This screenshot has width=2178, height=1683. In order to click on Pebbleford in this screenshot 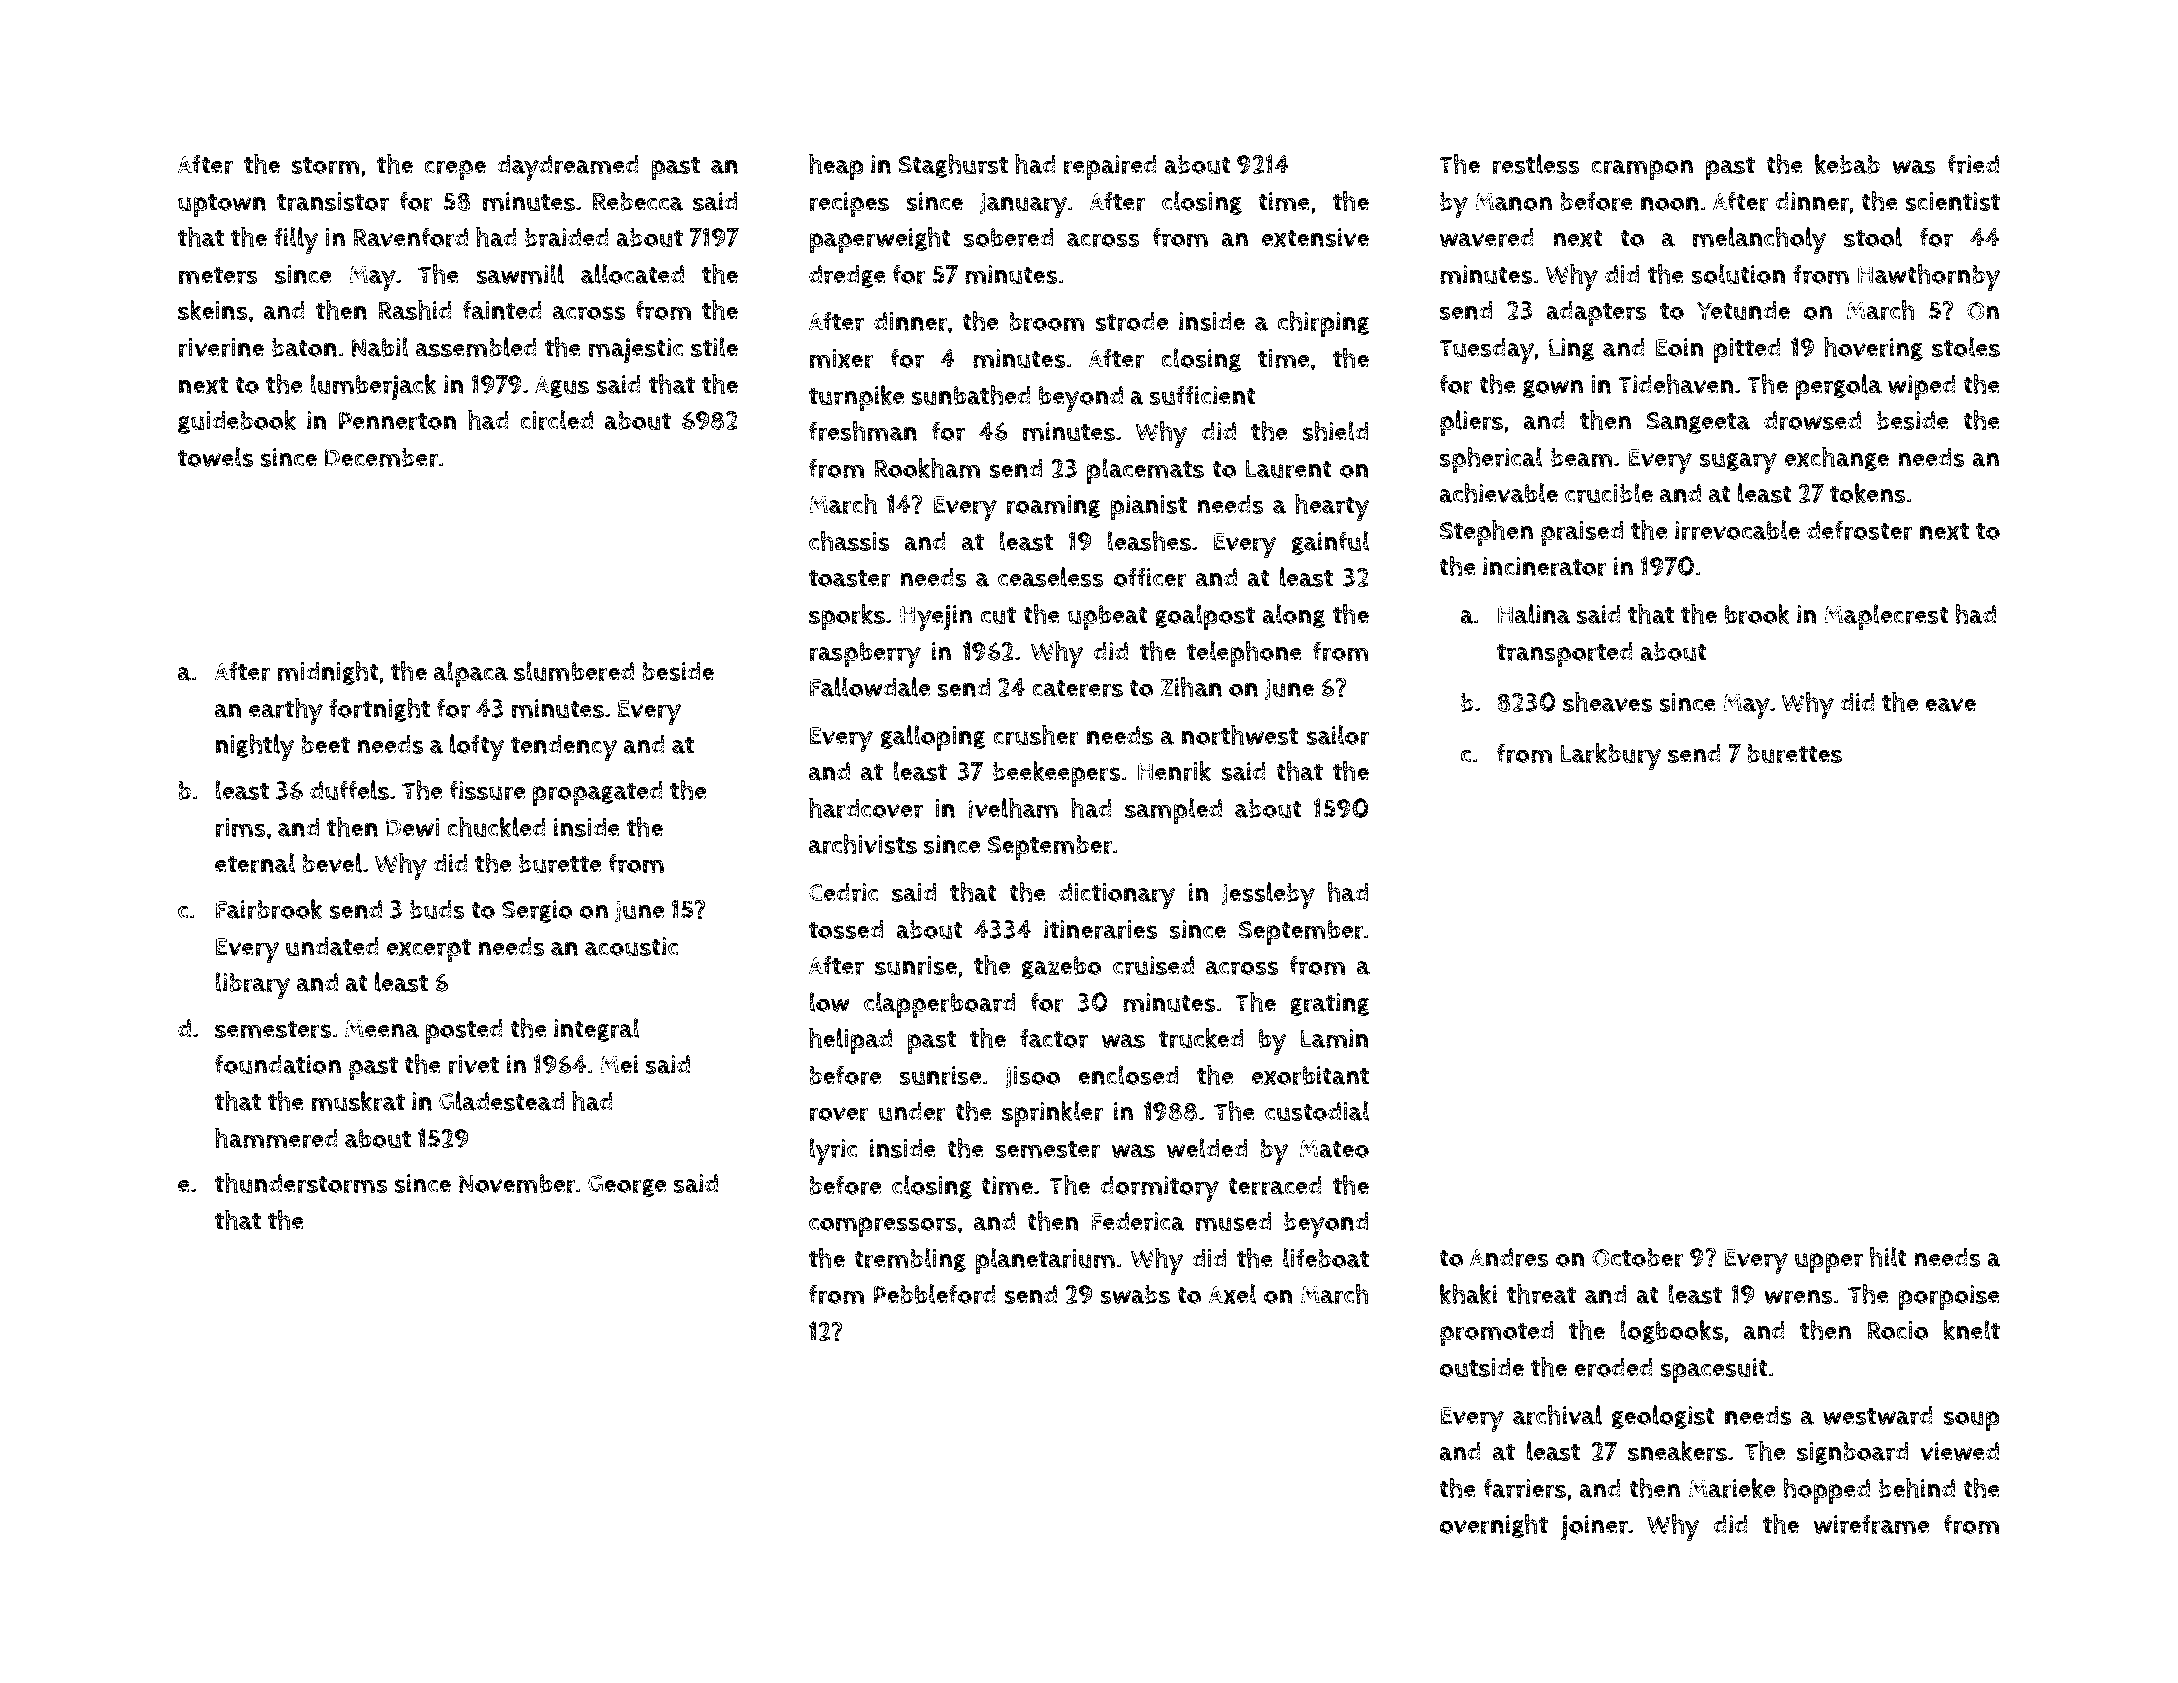, I will do `click(934, 1294)`.
